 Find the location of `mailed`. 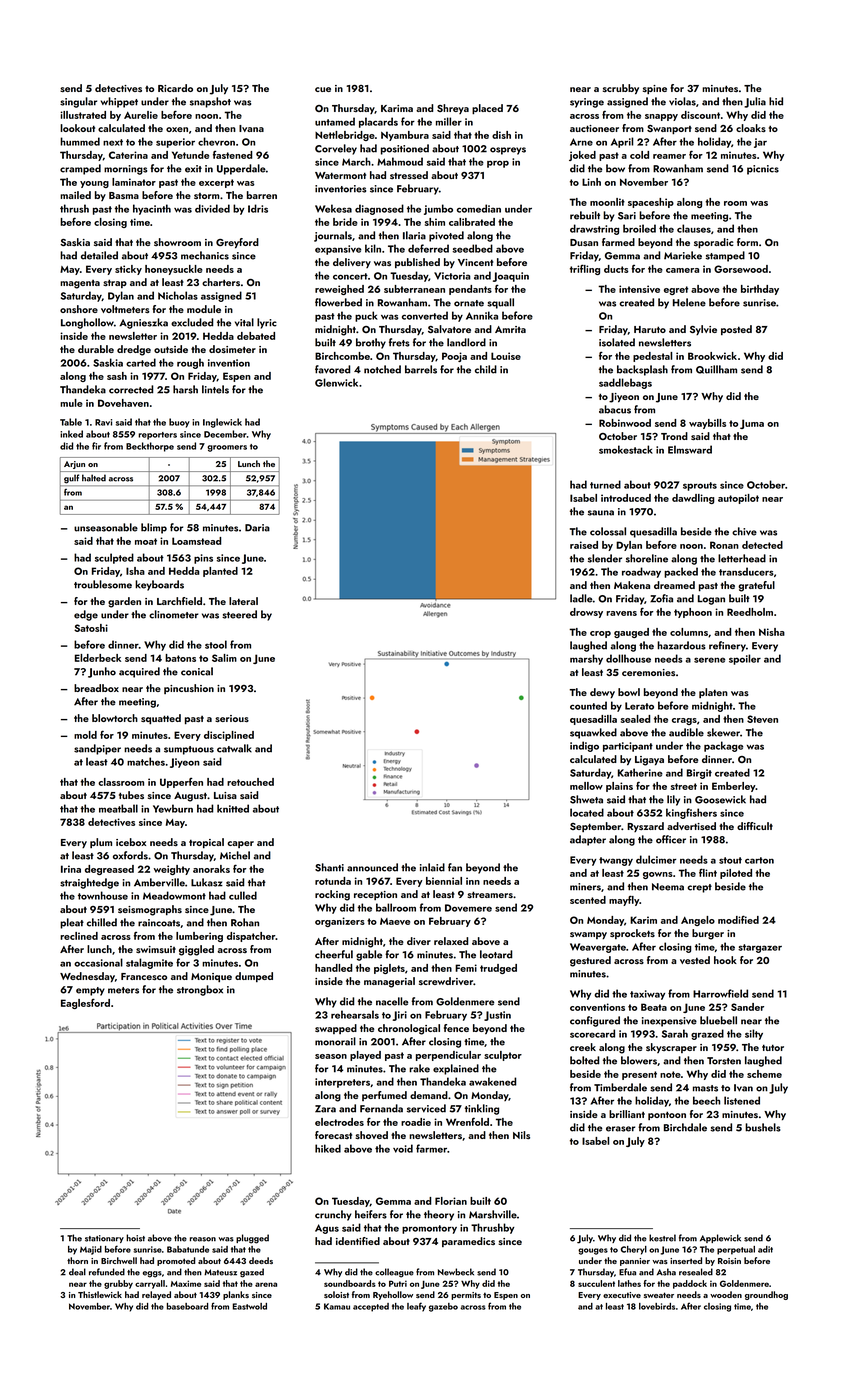

mailed is located at coordinates (75, 195).
